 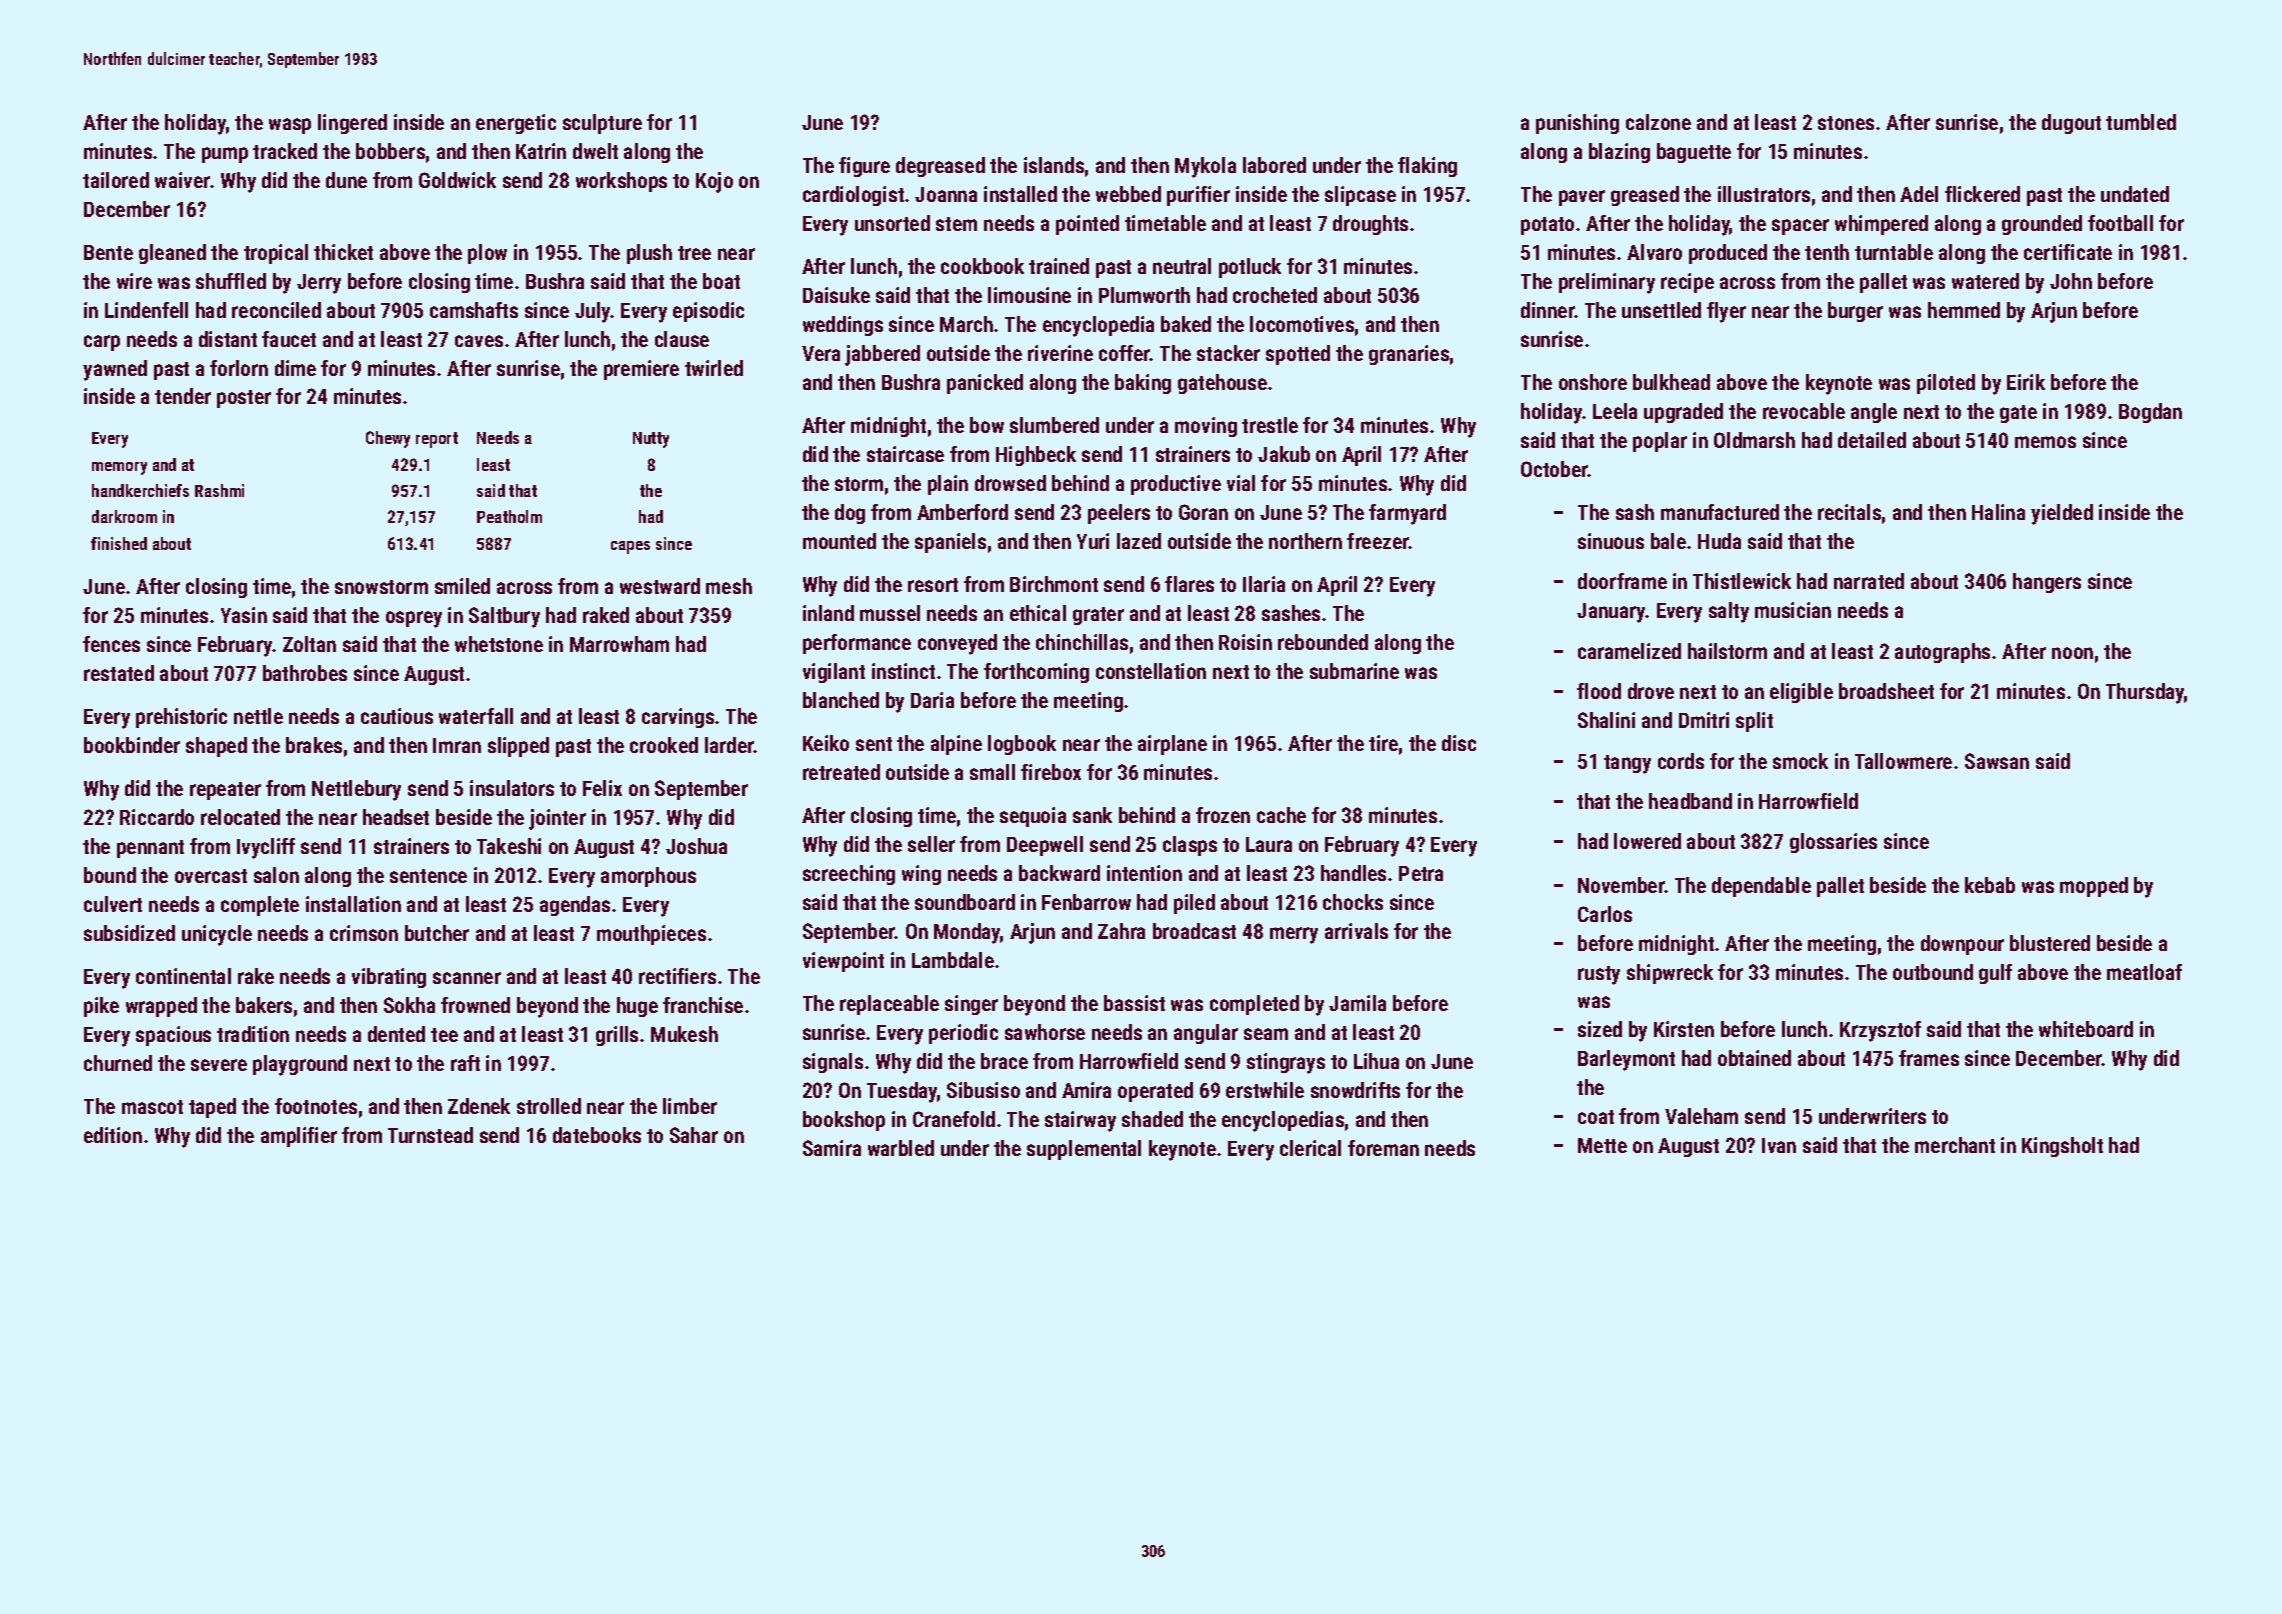 What do you see at coordinates (678, 718) in the screenshot?
I see `carvings` at bounding box center [678, 718].
